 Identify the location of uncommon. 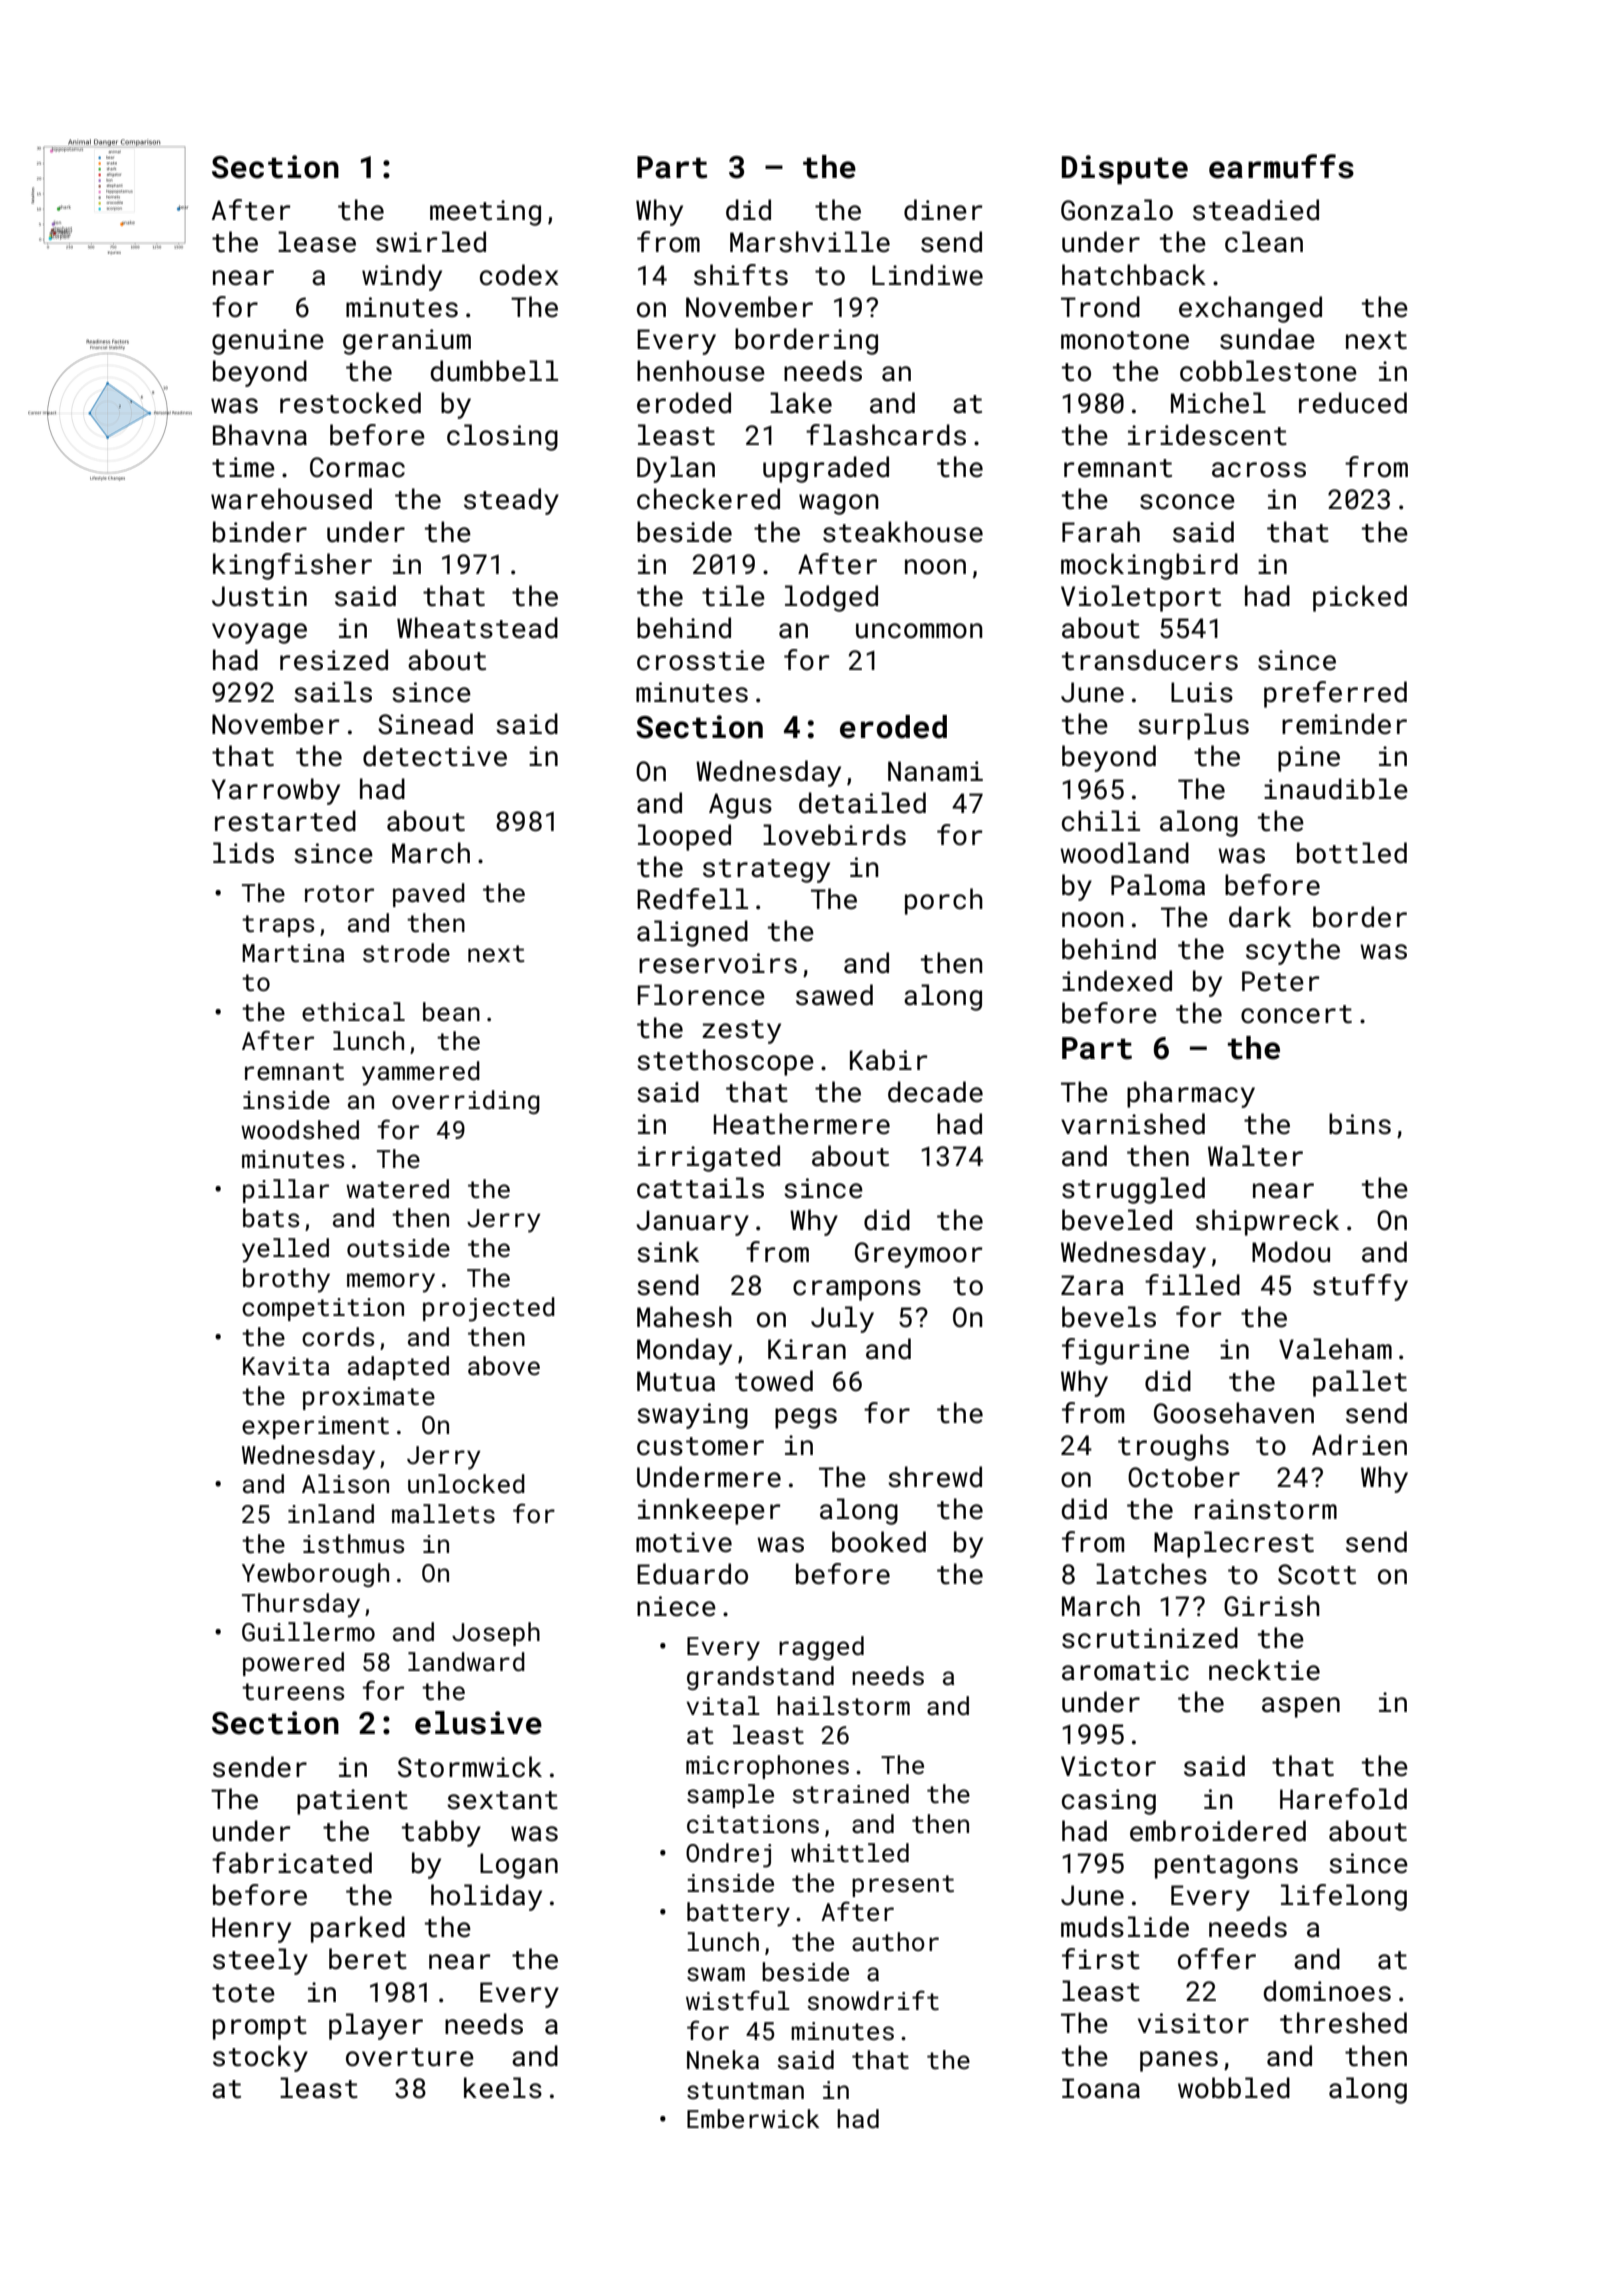
(919, 631).
